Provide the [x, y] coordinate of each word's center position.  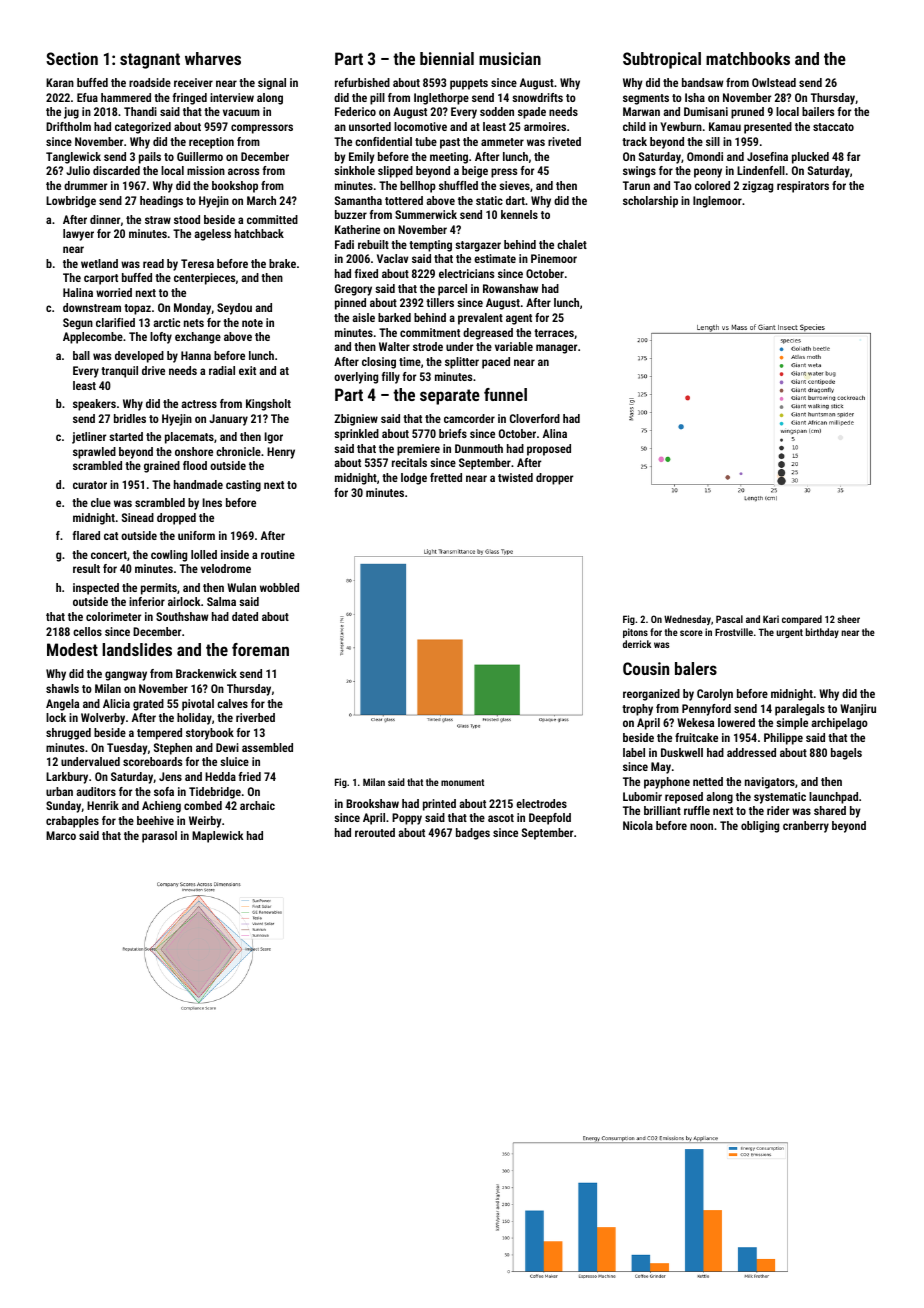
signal [272, 84]
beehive [155, 820]
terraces [554, 333]
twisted [515, 477]
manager [556, 349]
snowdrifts [537, 97]
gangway [126, 676]
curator [90, 485]
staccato [833, 127]
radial [222, 370]
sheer [848, 619]
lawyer [78, 235]
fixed [366, 273]
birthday [822, 633]
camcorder [469, 418]
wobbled [279, 587]
